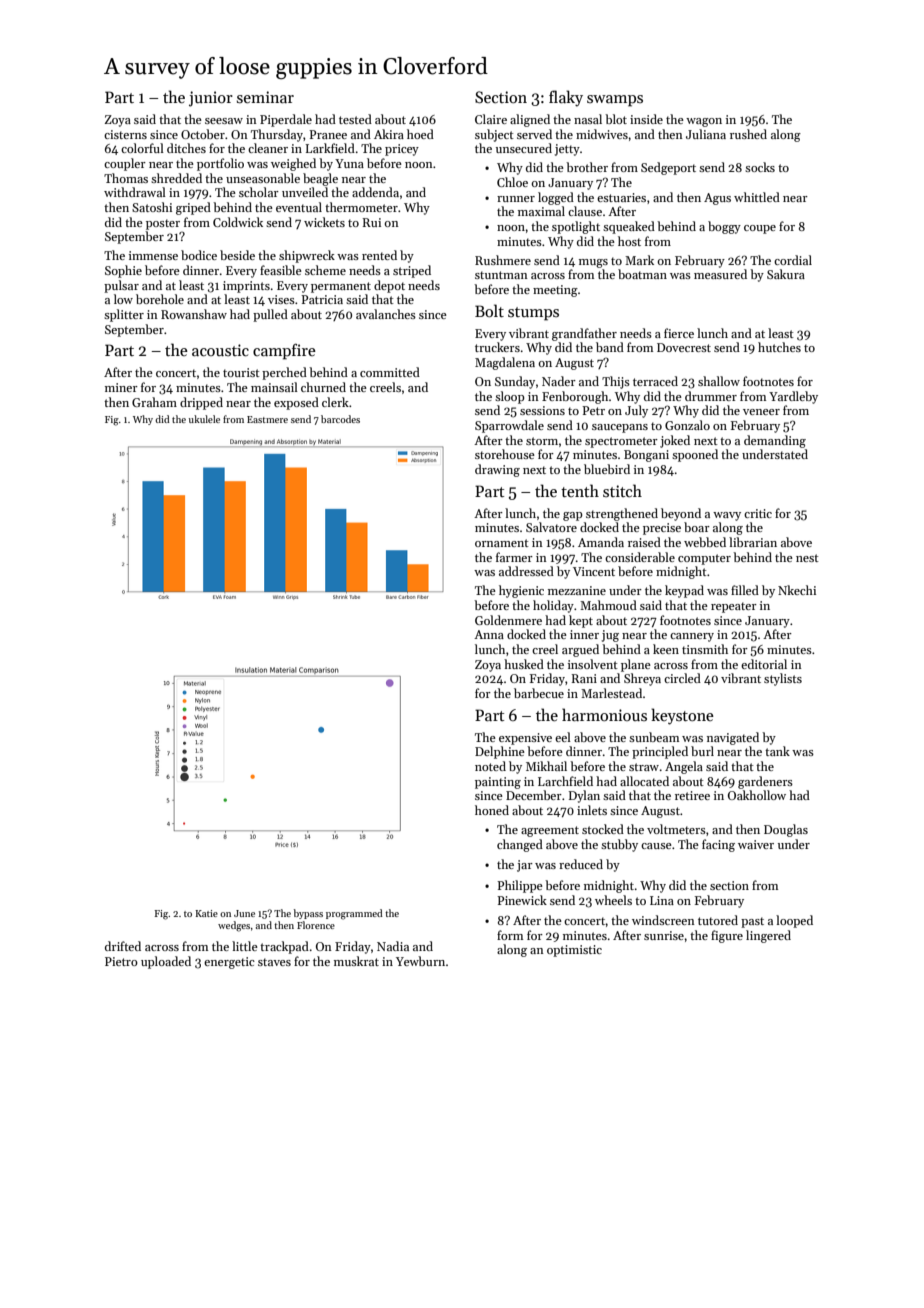 Image resolution: width=924 pixels, height=1308 pixels. Describe the element at coordinates (615, 101) in the screenshot. I see `swamps` at that location.
